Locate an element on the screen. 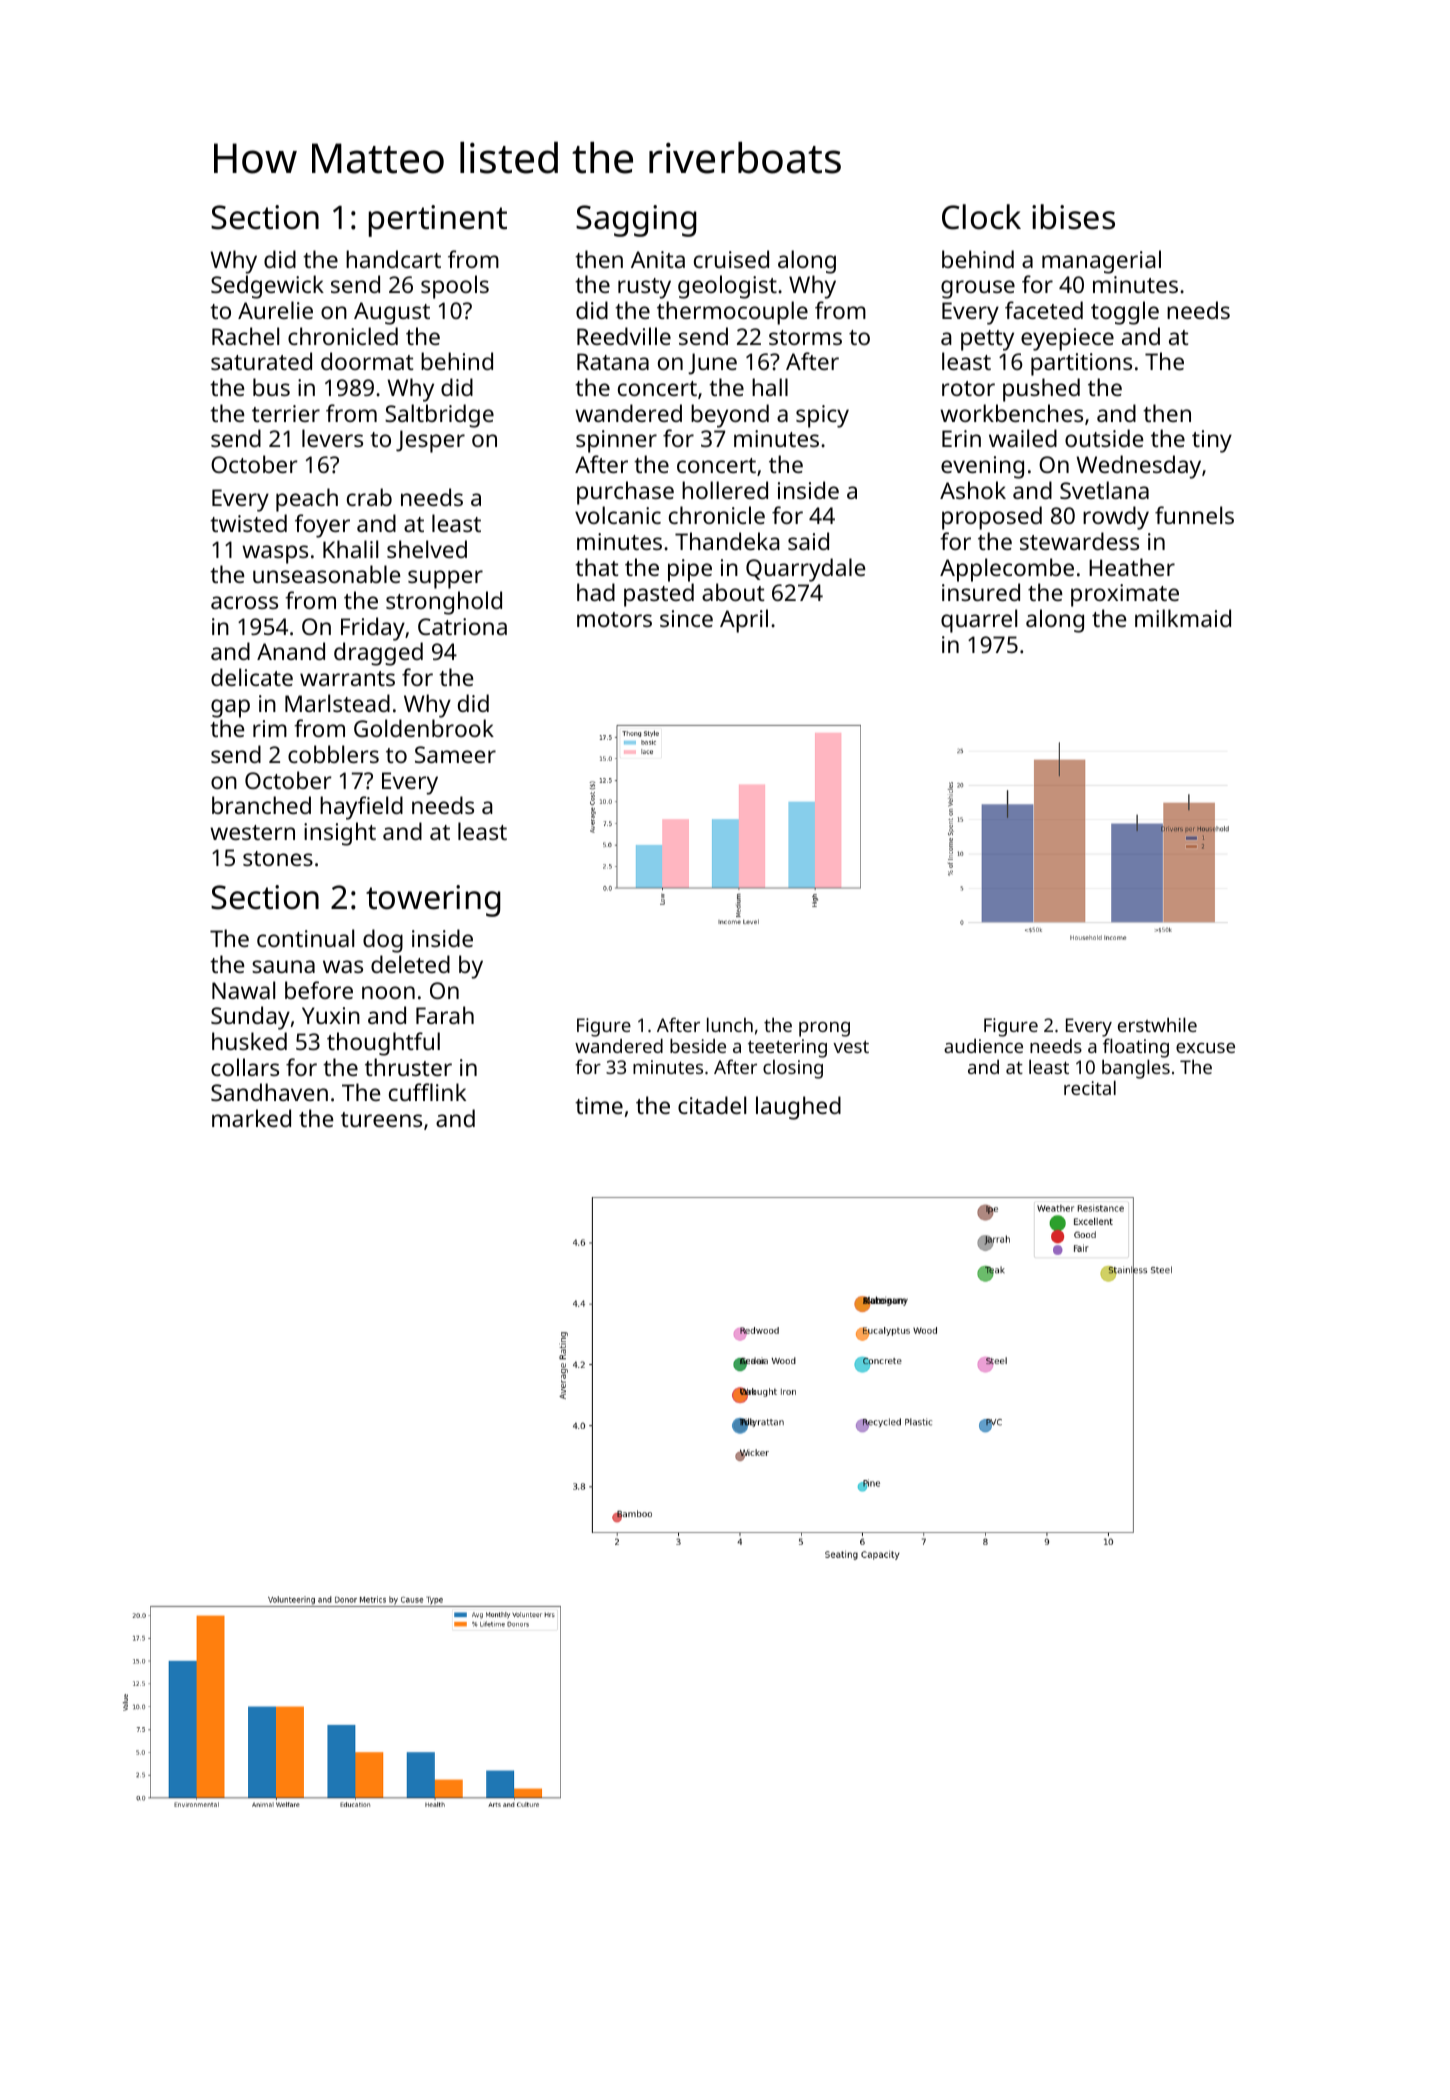 The image size is (1450, 2100). motors is located at coordinates (614, 619).
